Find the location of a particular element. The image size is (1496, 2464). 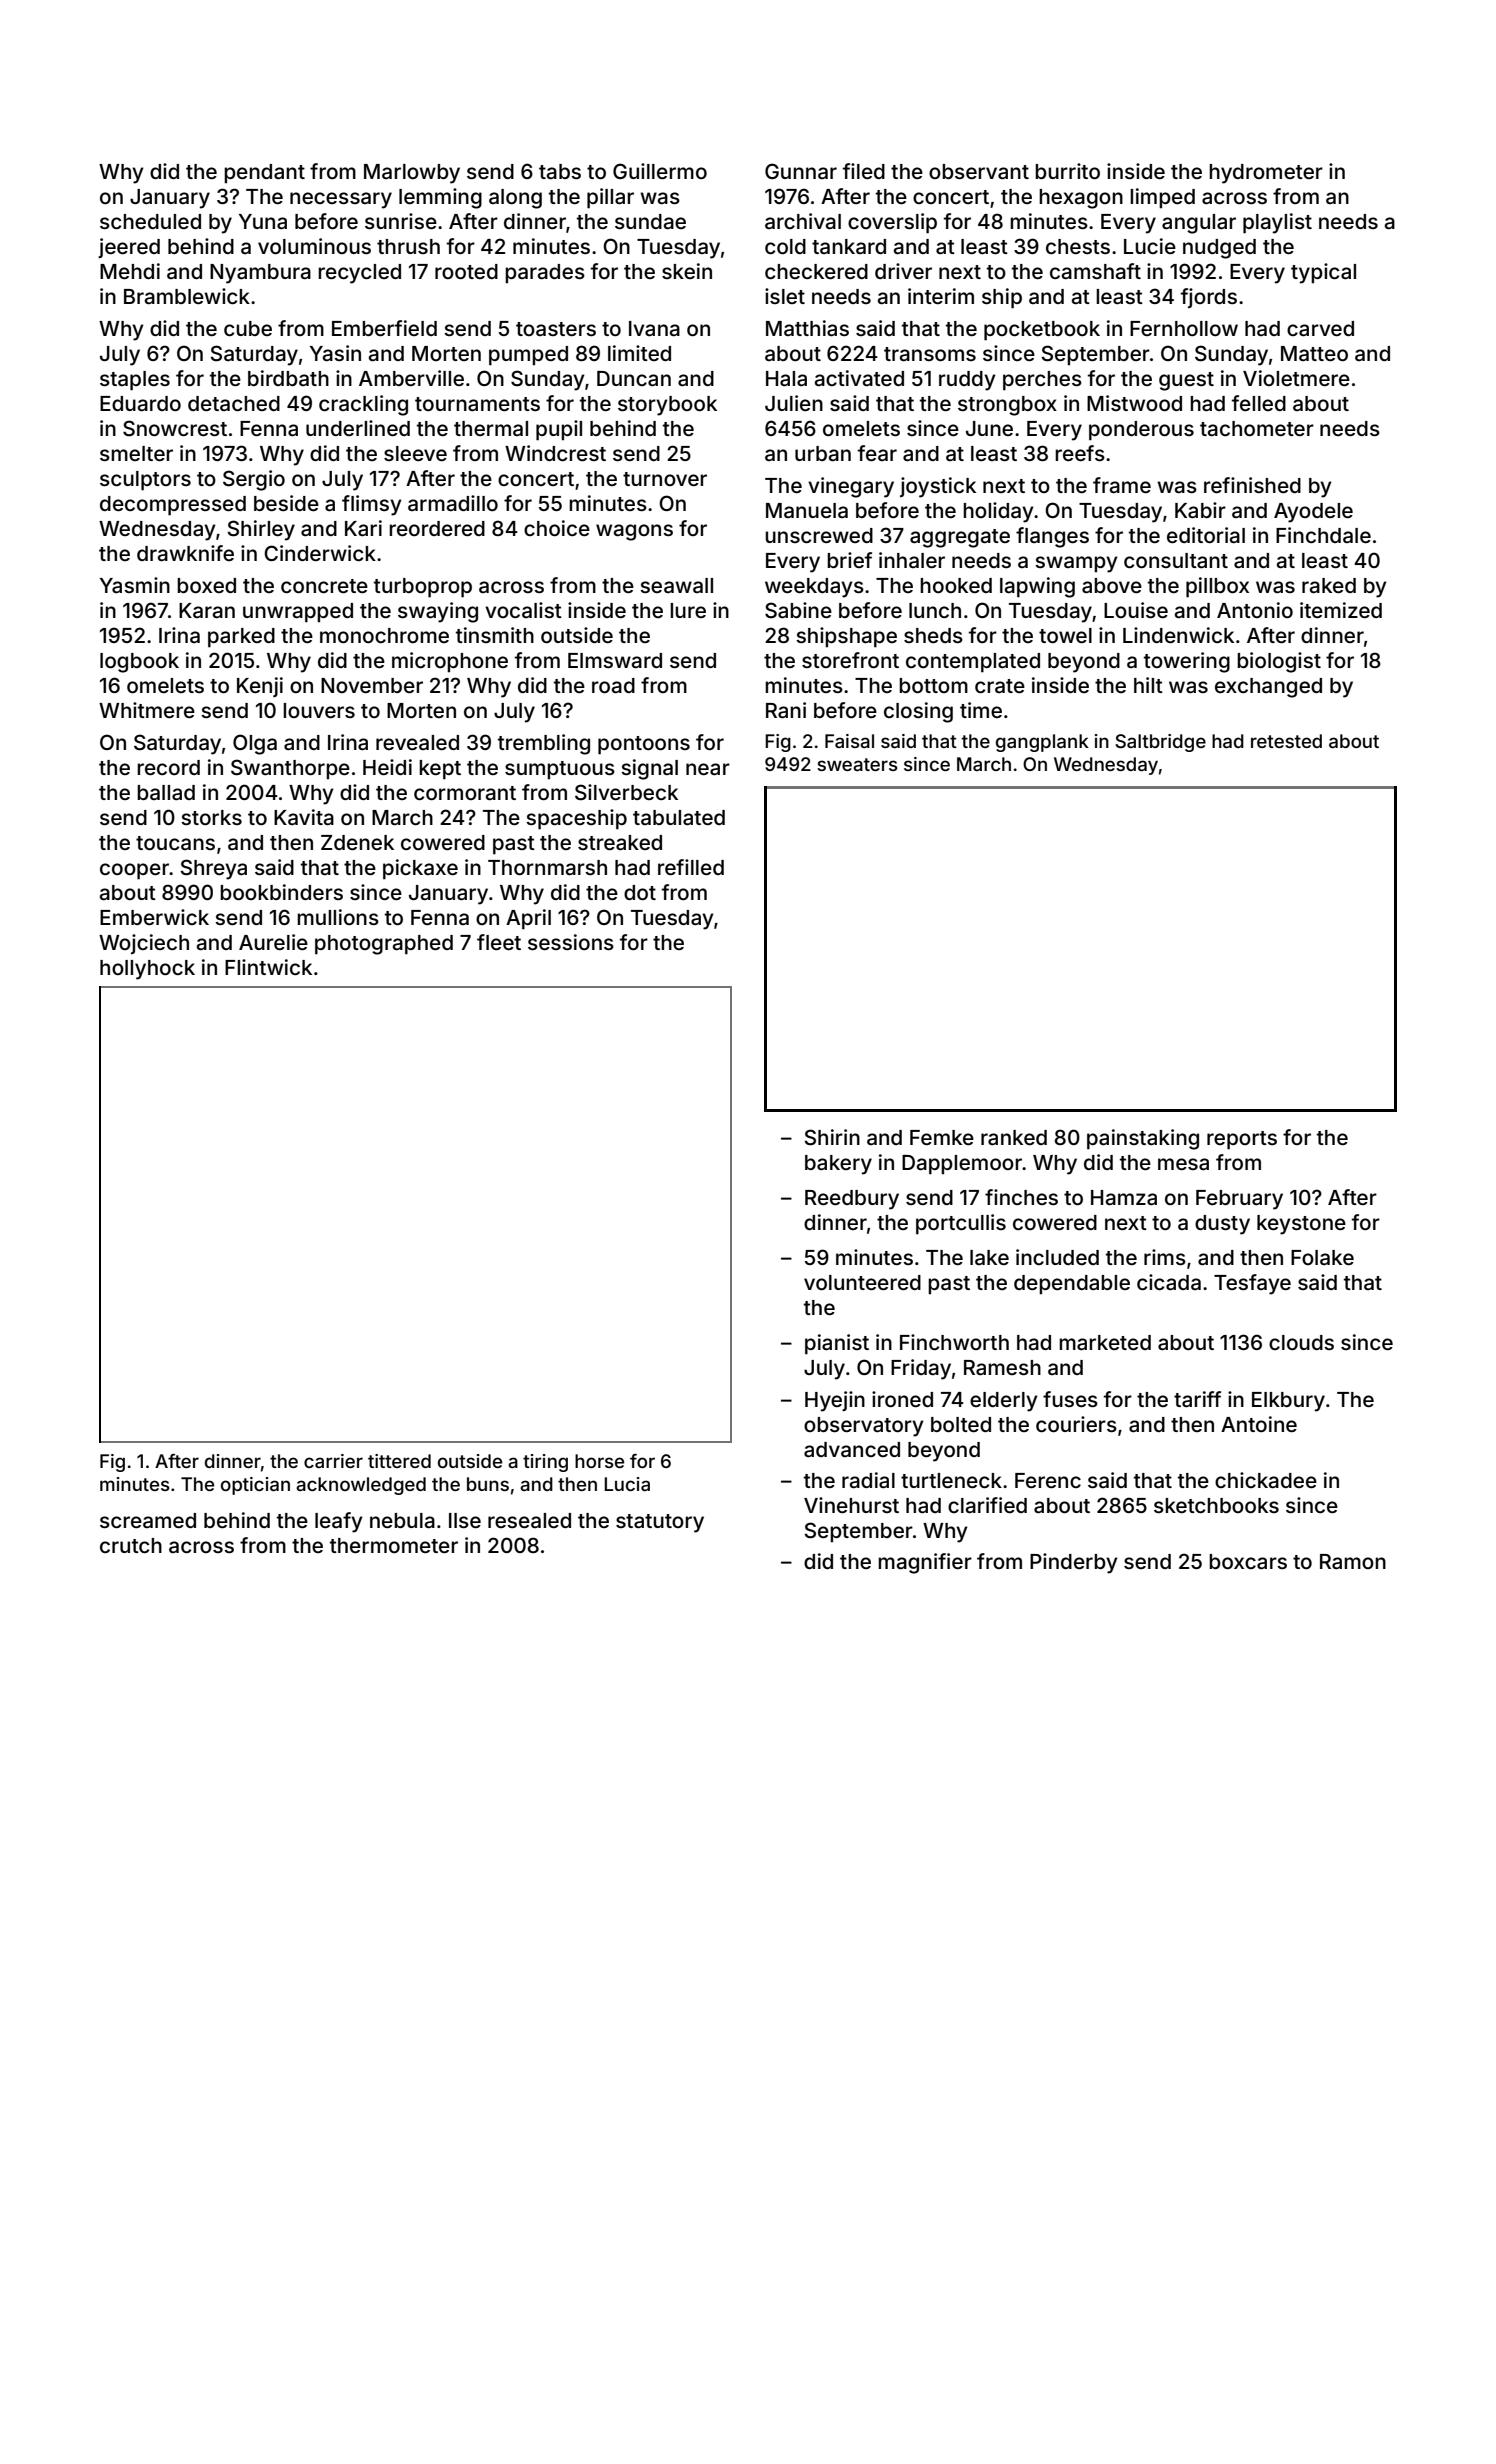

pendant is located at coordinates (264, 174).
